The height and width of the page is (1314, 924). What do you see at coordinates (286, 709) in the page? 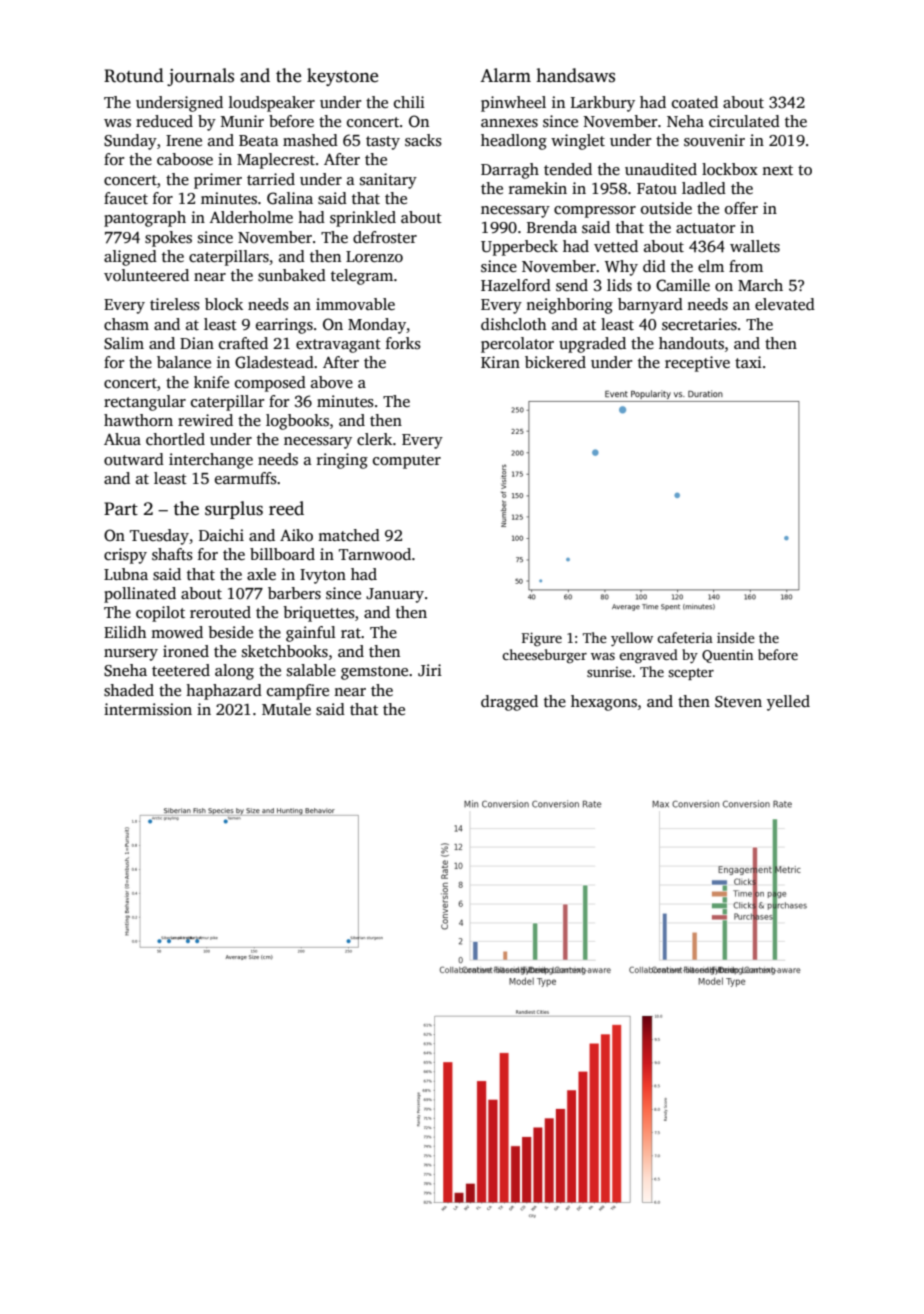
I see `Mutale` at bounding box center [286, 709].
